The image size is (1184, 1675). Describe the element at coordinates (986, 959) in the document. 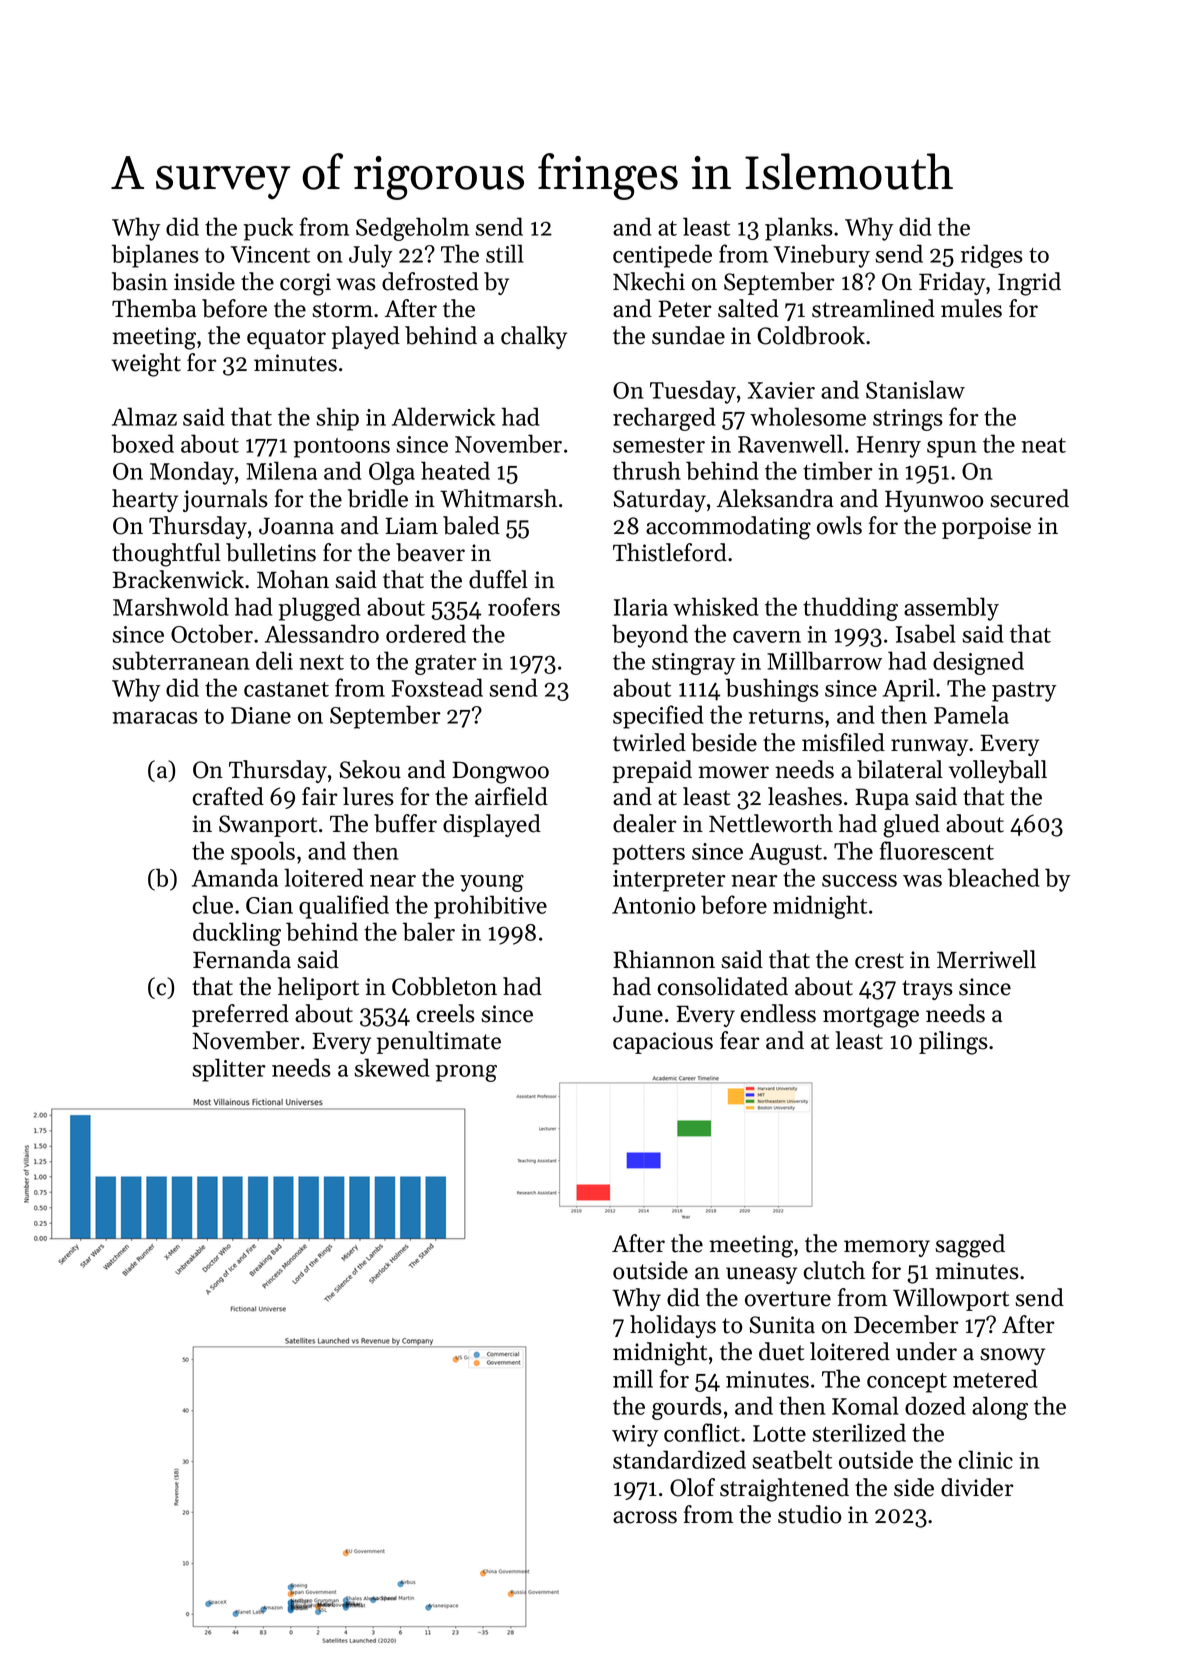

I see `Merriwell` at that location.
